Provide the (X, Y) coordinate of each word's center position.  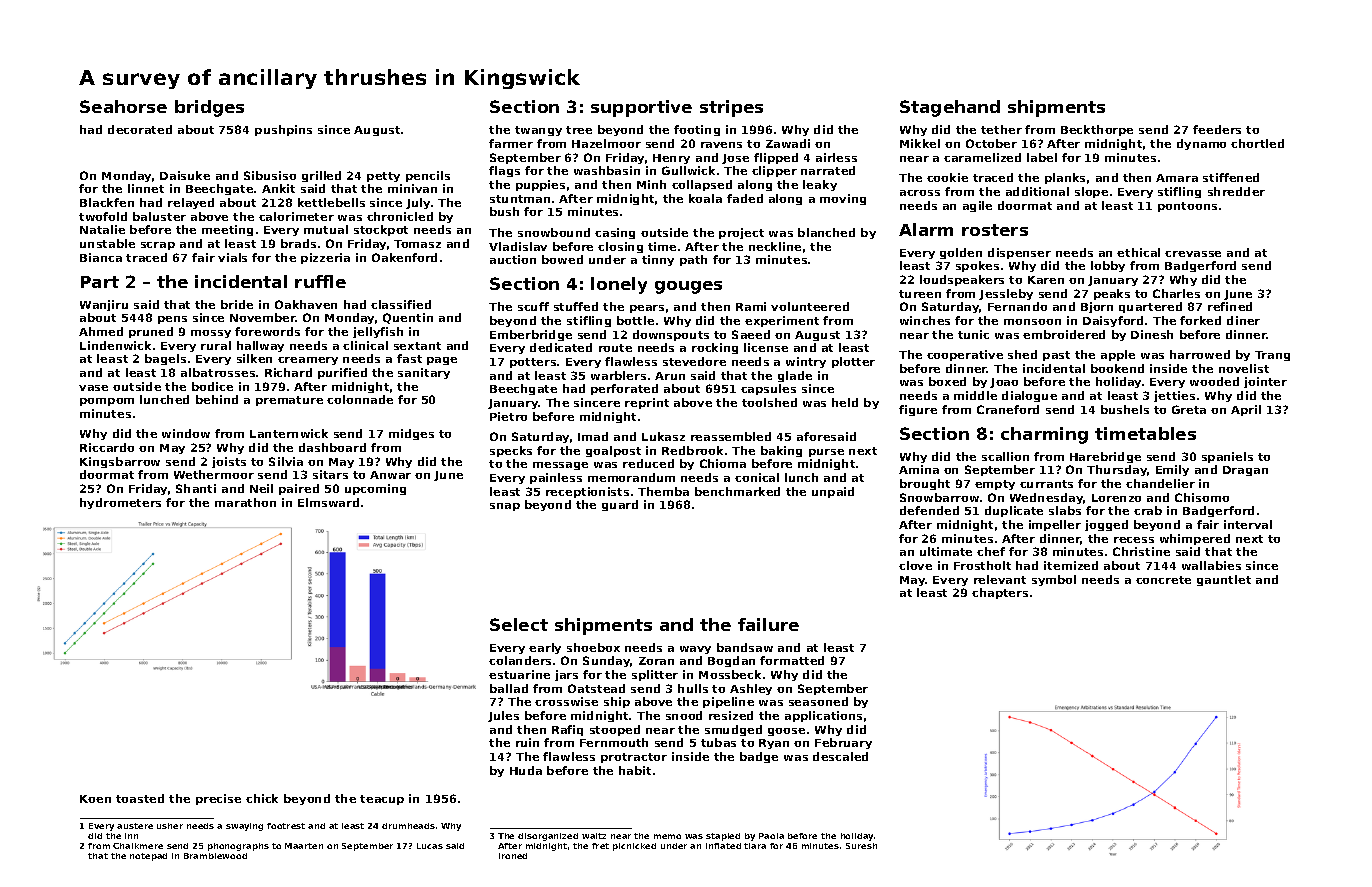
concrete (1163, 580)
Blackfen (107, 202)
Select (519, 624)
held (845, 402)
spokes (977, 266)
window (186, 433)
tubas (718, 742)
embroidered (1064, 334)
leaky (820, 185)
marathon (245, 502)
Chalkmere (138, 846)
